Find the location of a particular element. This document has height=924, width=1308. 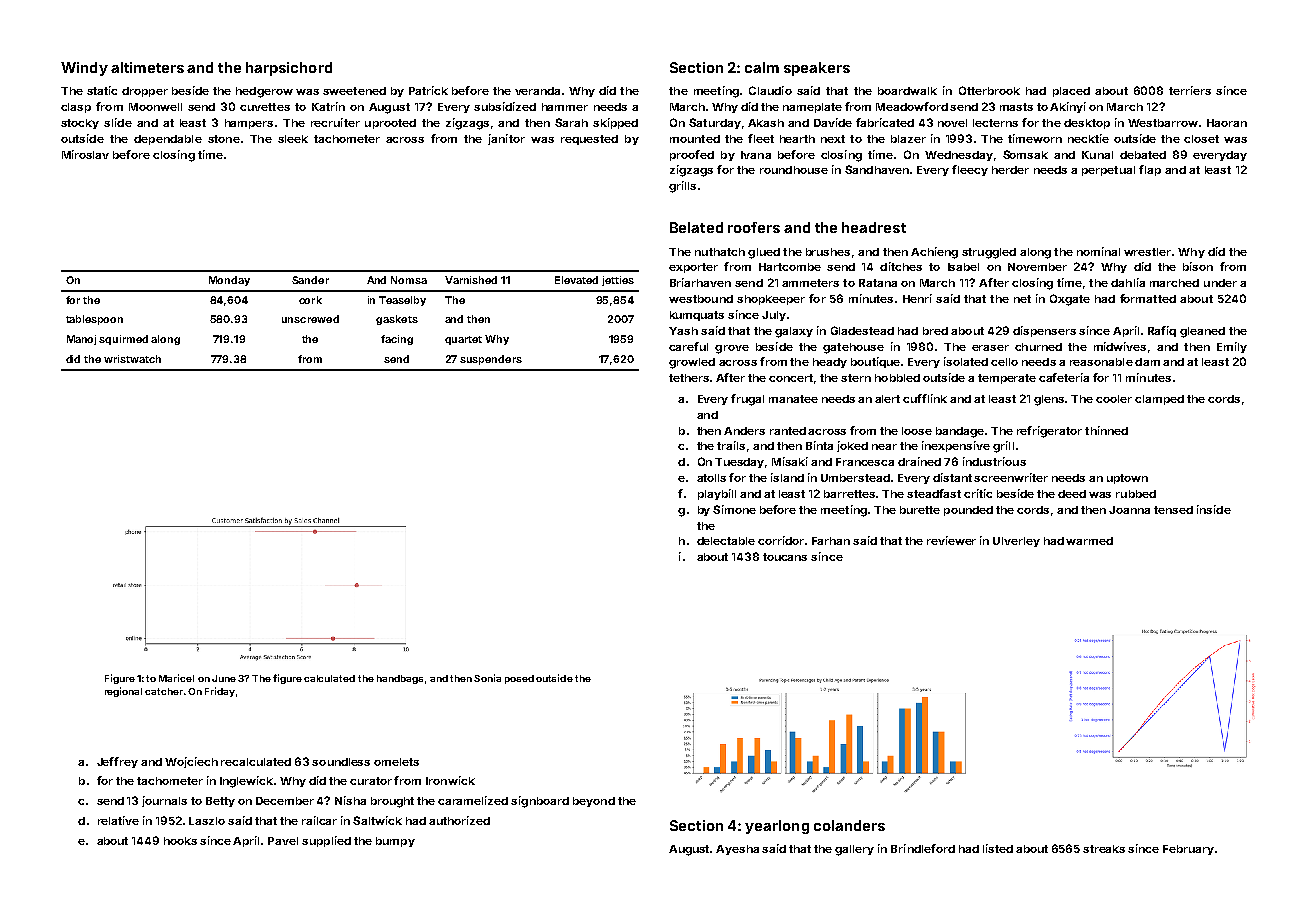

delectable is located at coordinates (726, 541).
